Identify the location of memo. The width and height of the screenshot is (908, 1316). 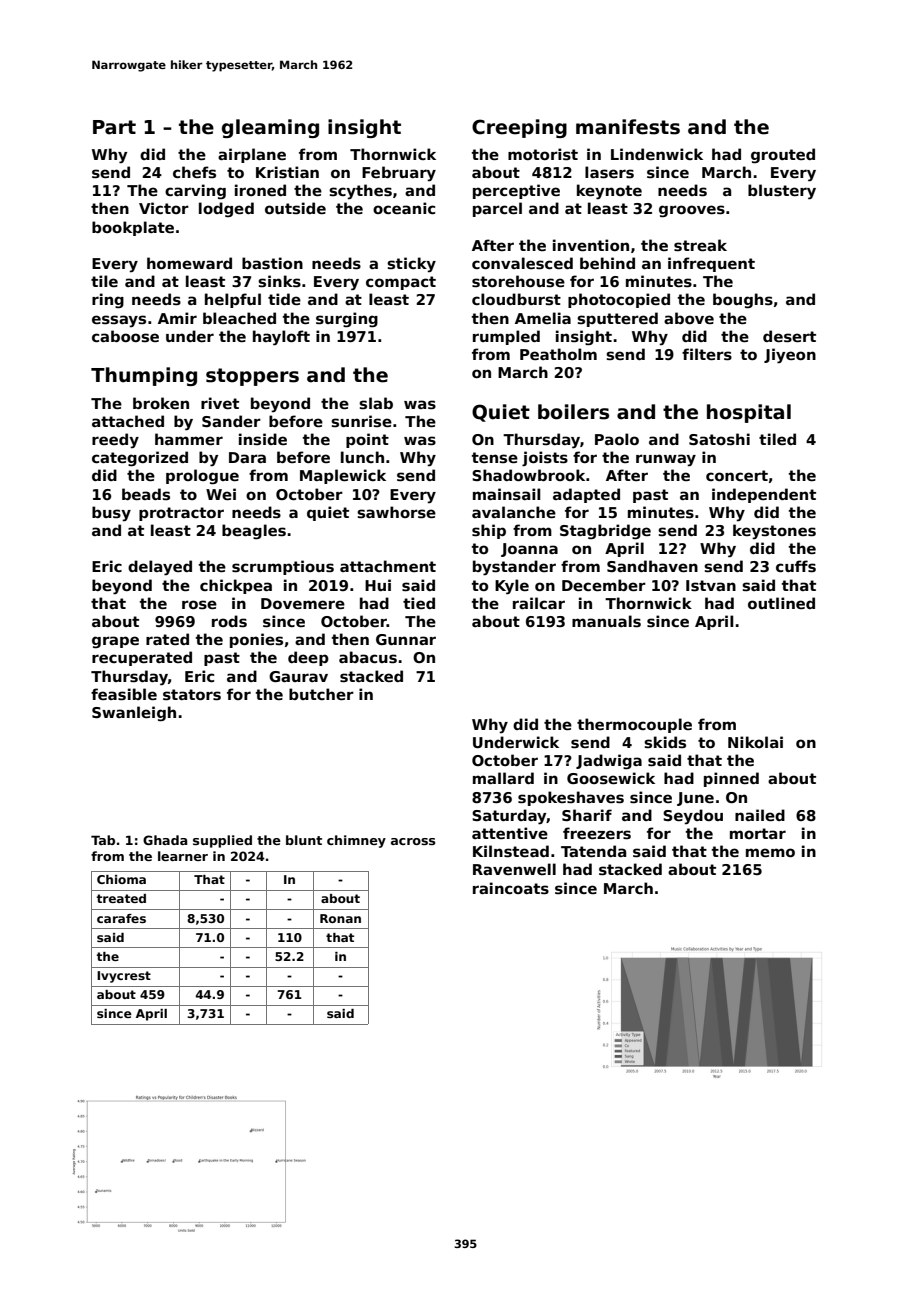
(770, 852).
